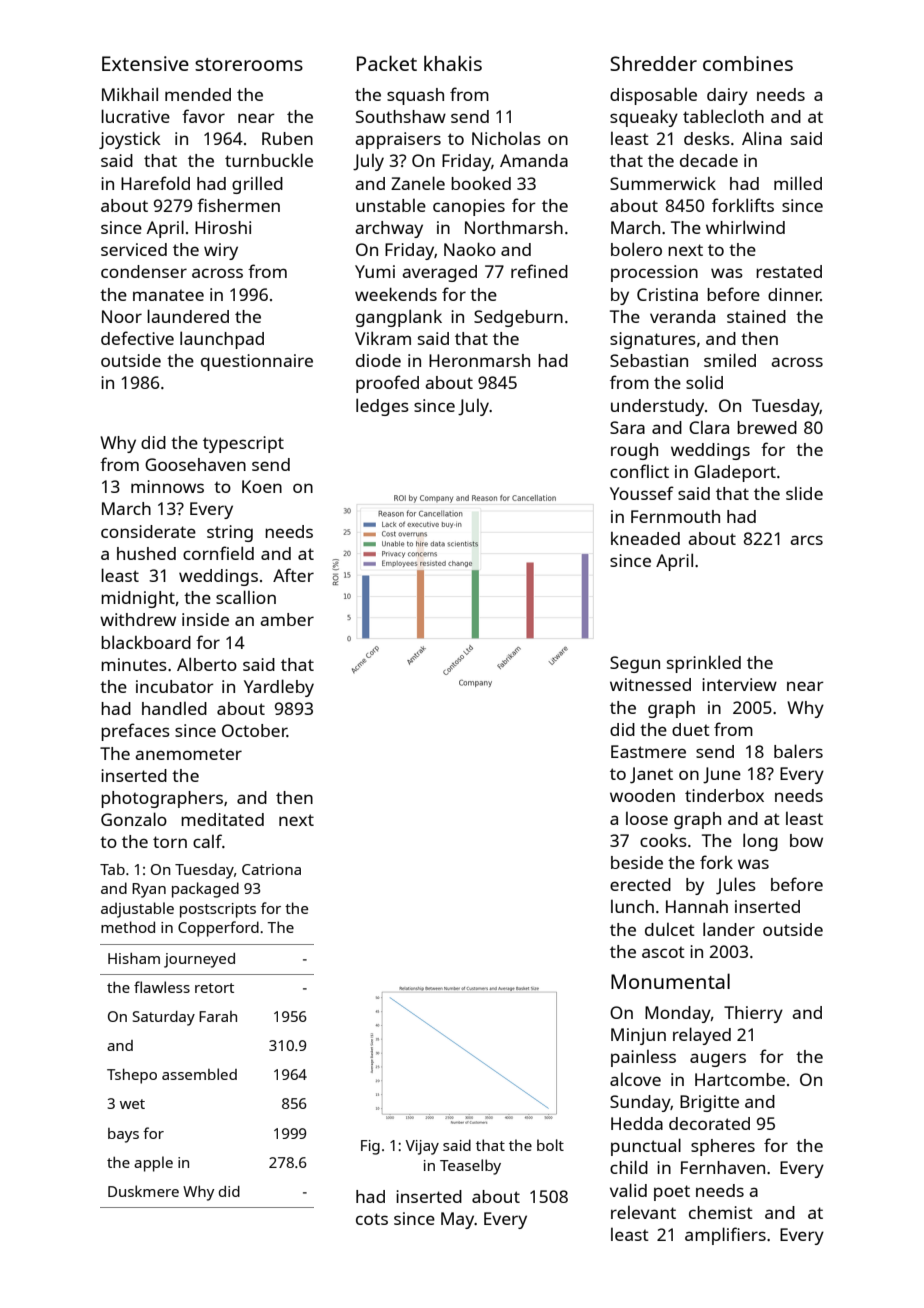 Image resolution: width=924 pixels, height=1308 pixels. I want to click on Summerwick, so click(663, 183).
